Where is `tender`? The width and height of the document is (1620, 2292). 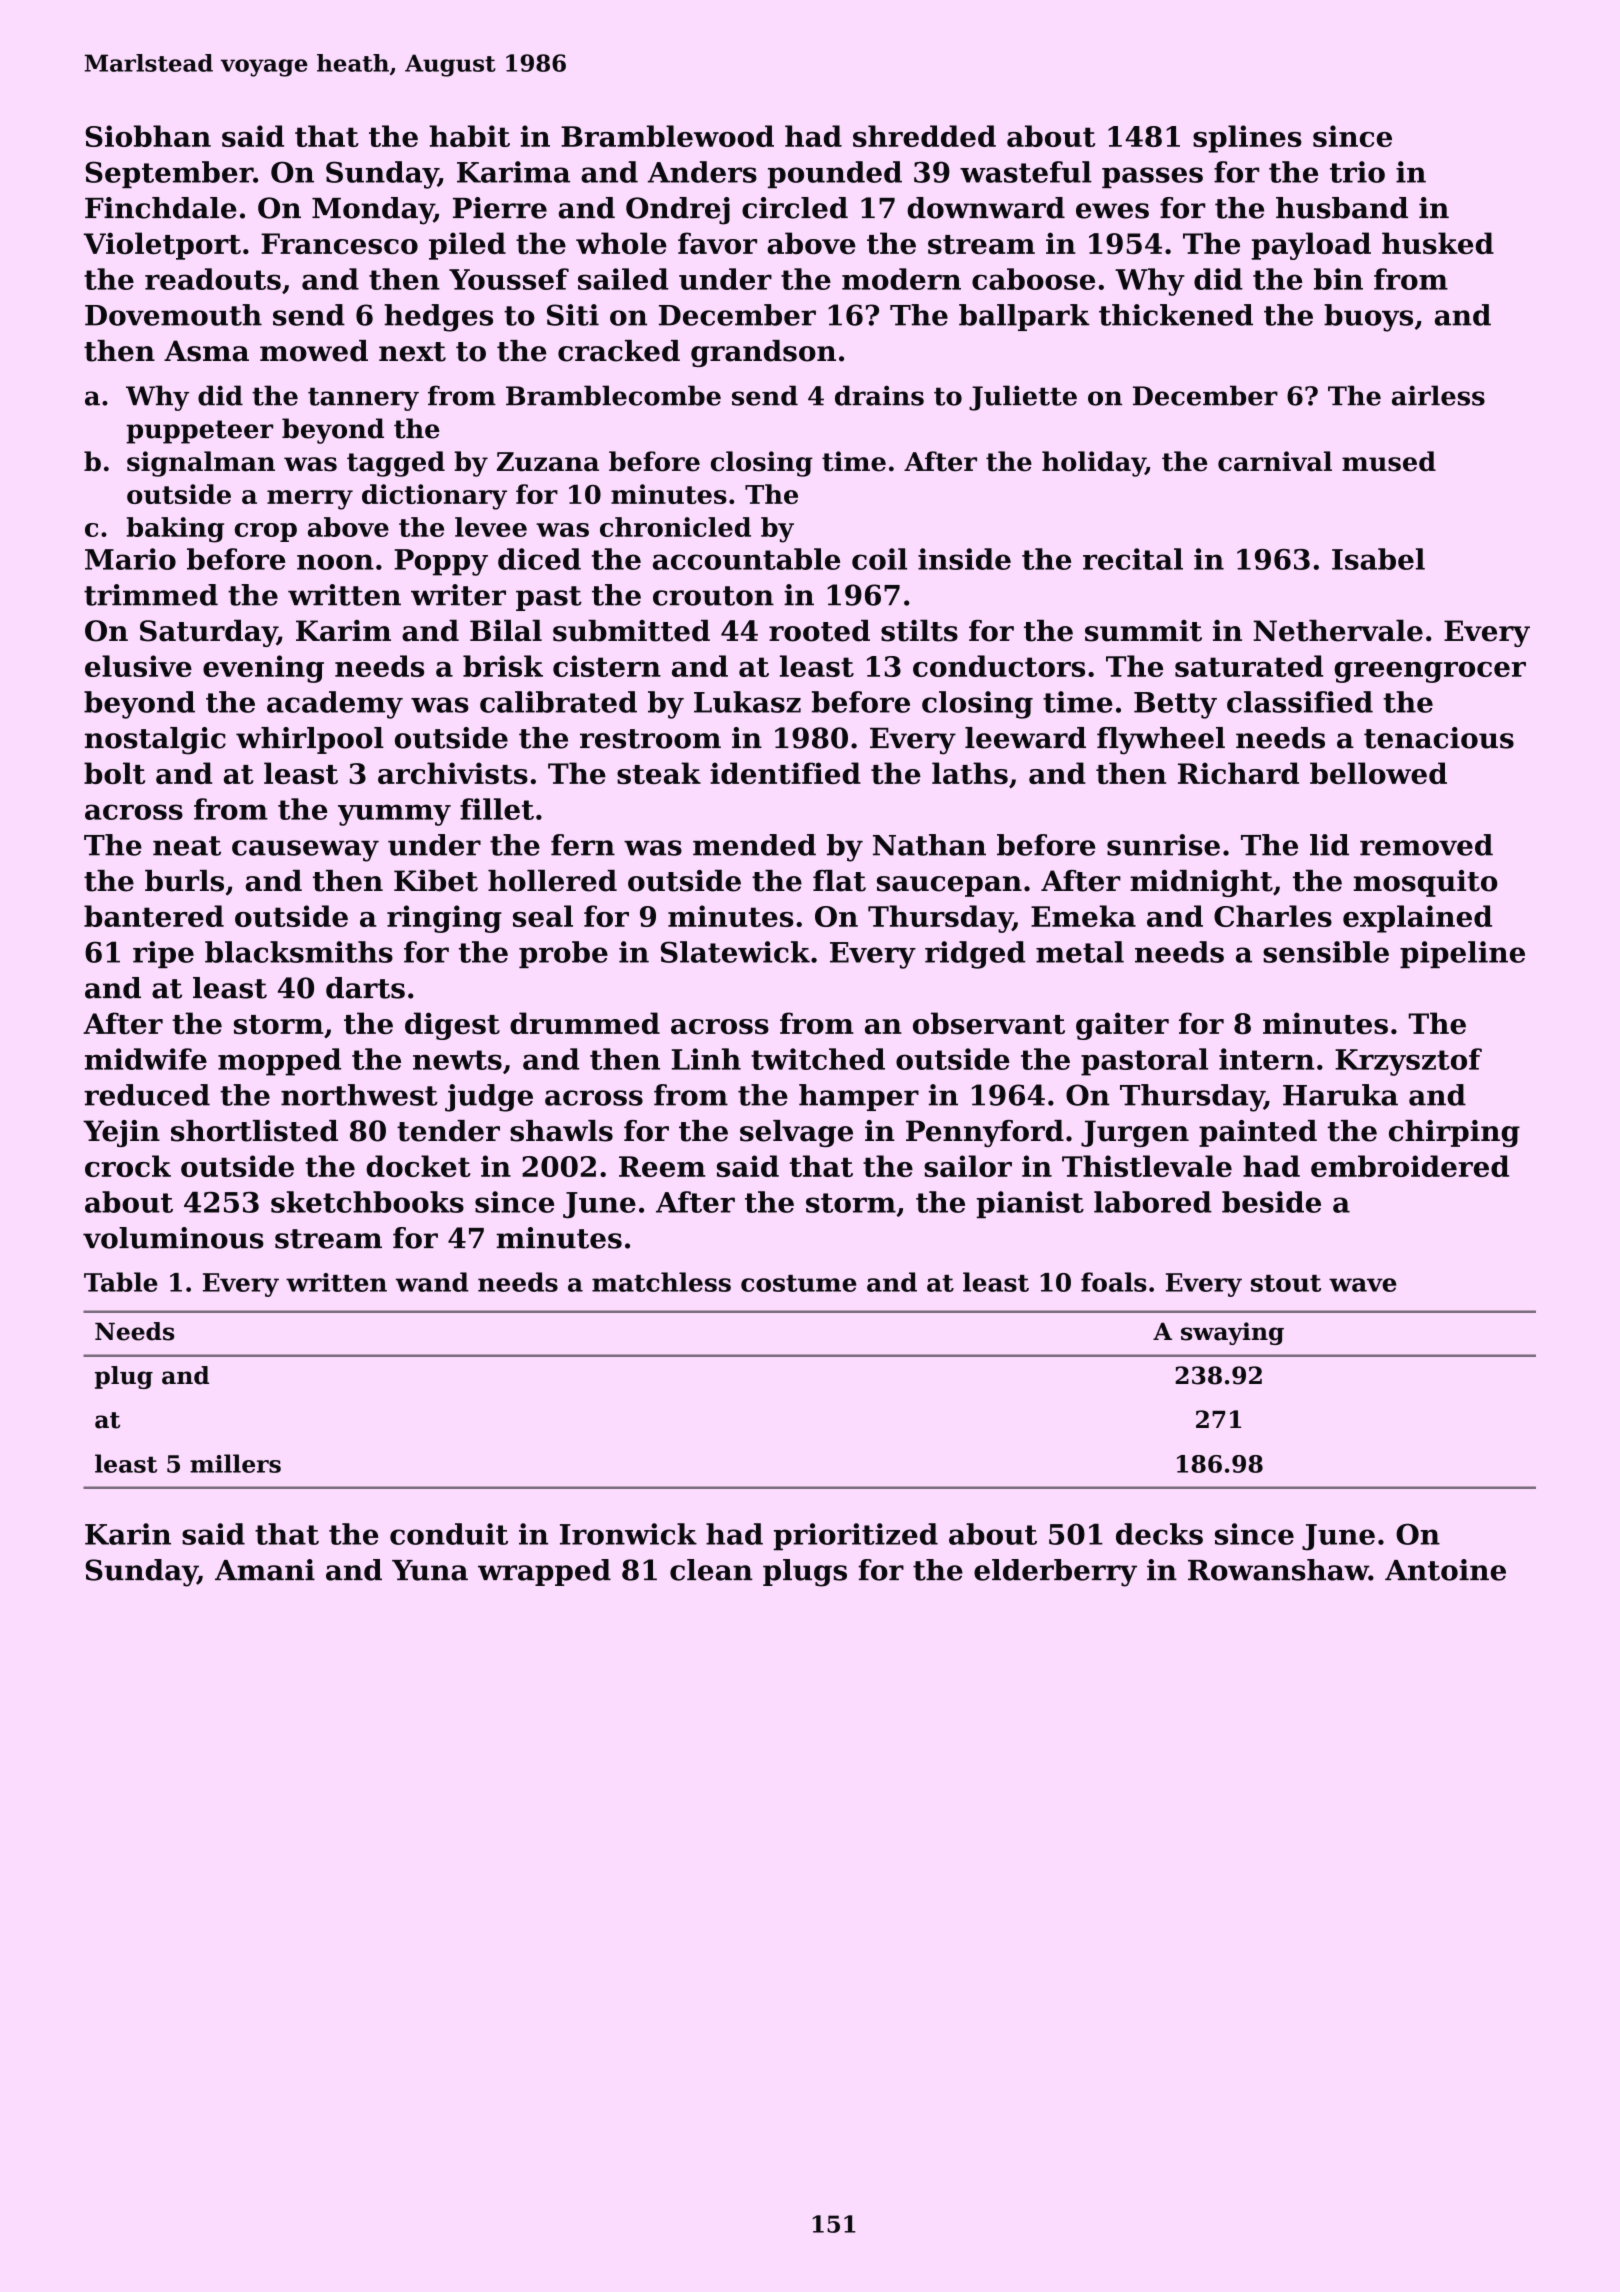 tender is located at coordinates (448, 1131).
